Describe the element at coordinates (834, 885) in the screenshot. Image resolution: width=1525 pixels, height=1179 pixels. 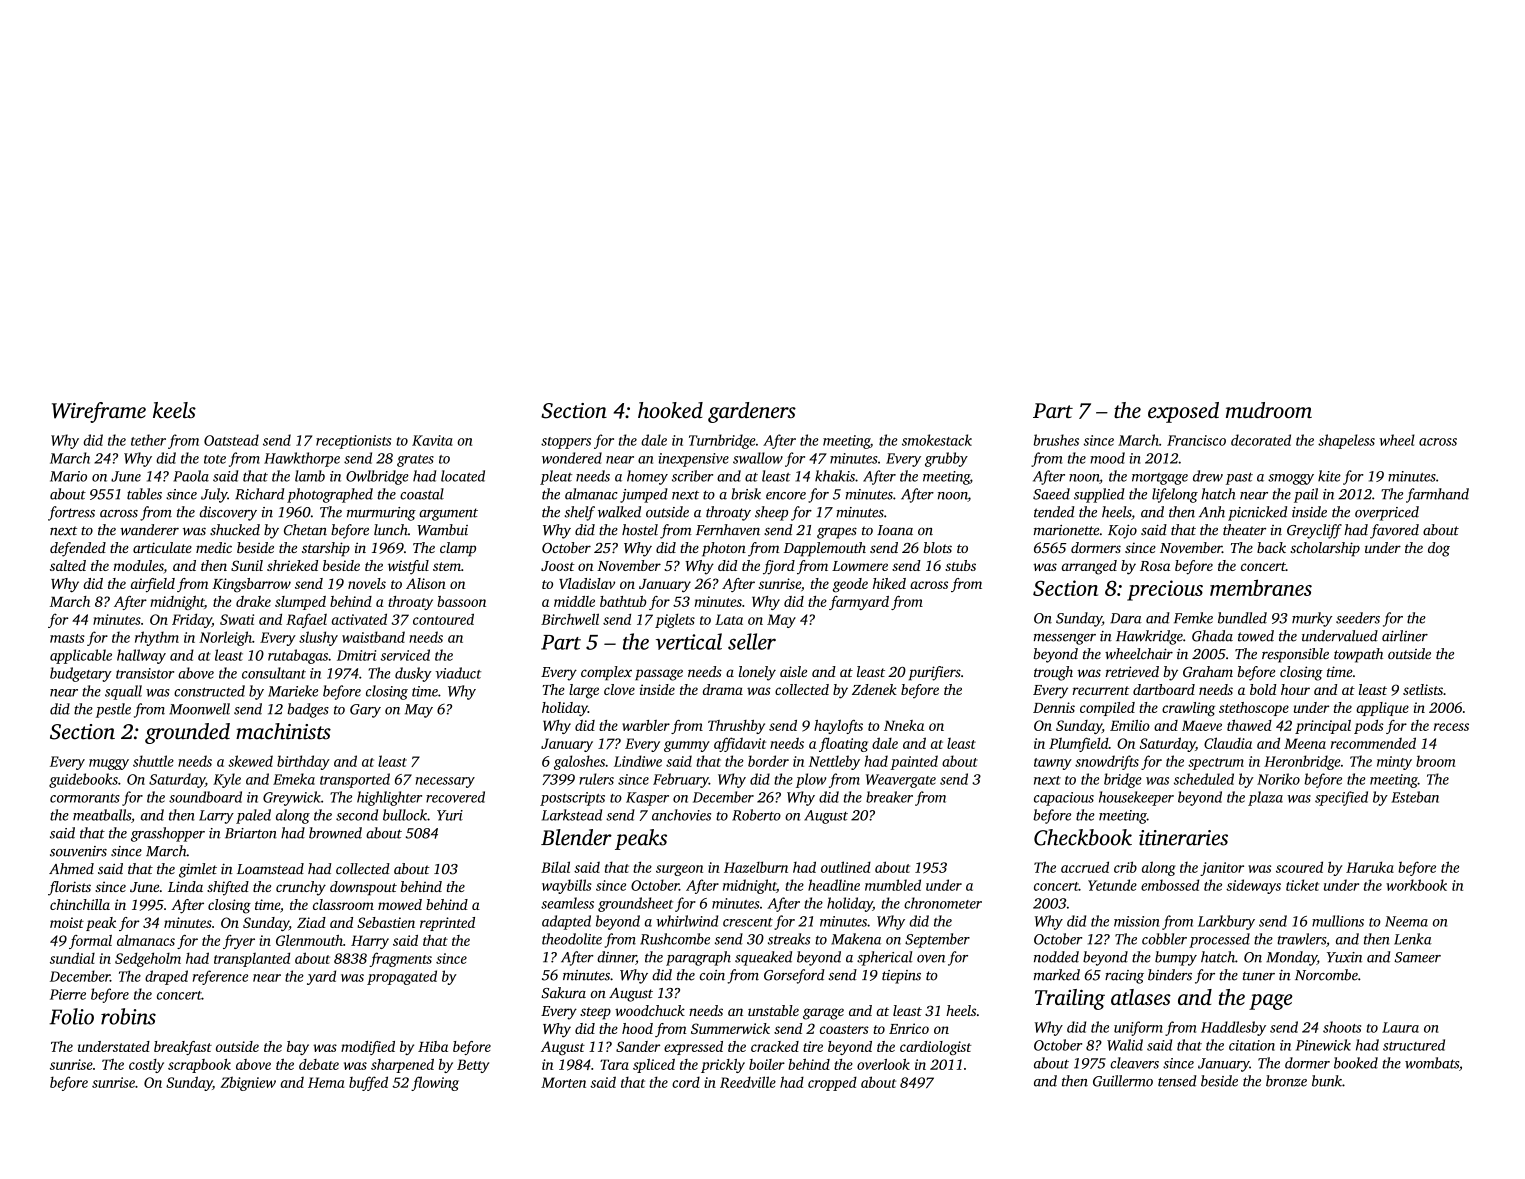
I see `headline` at that location.
